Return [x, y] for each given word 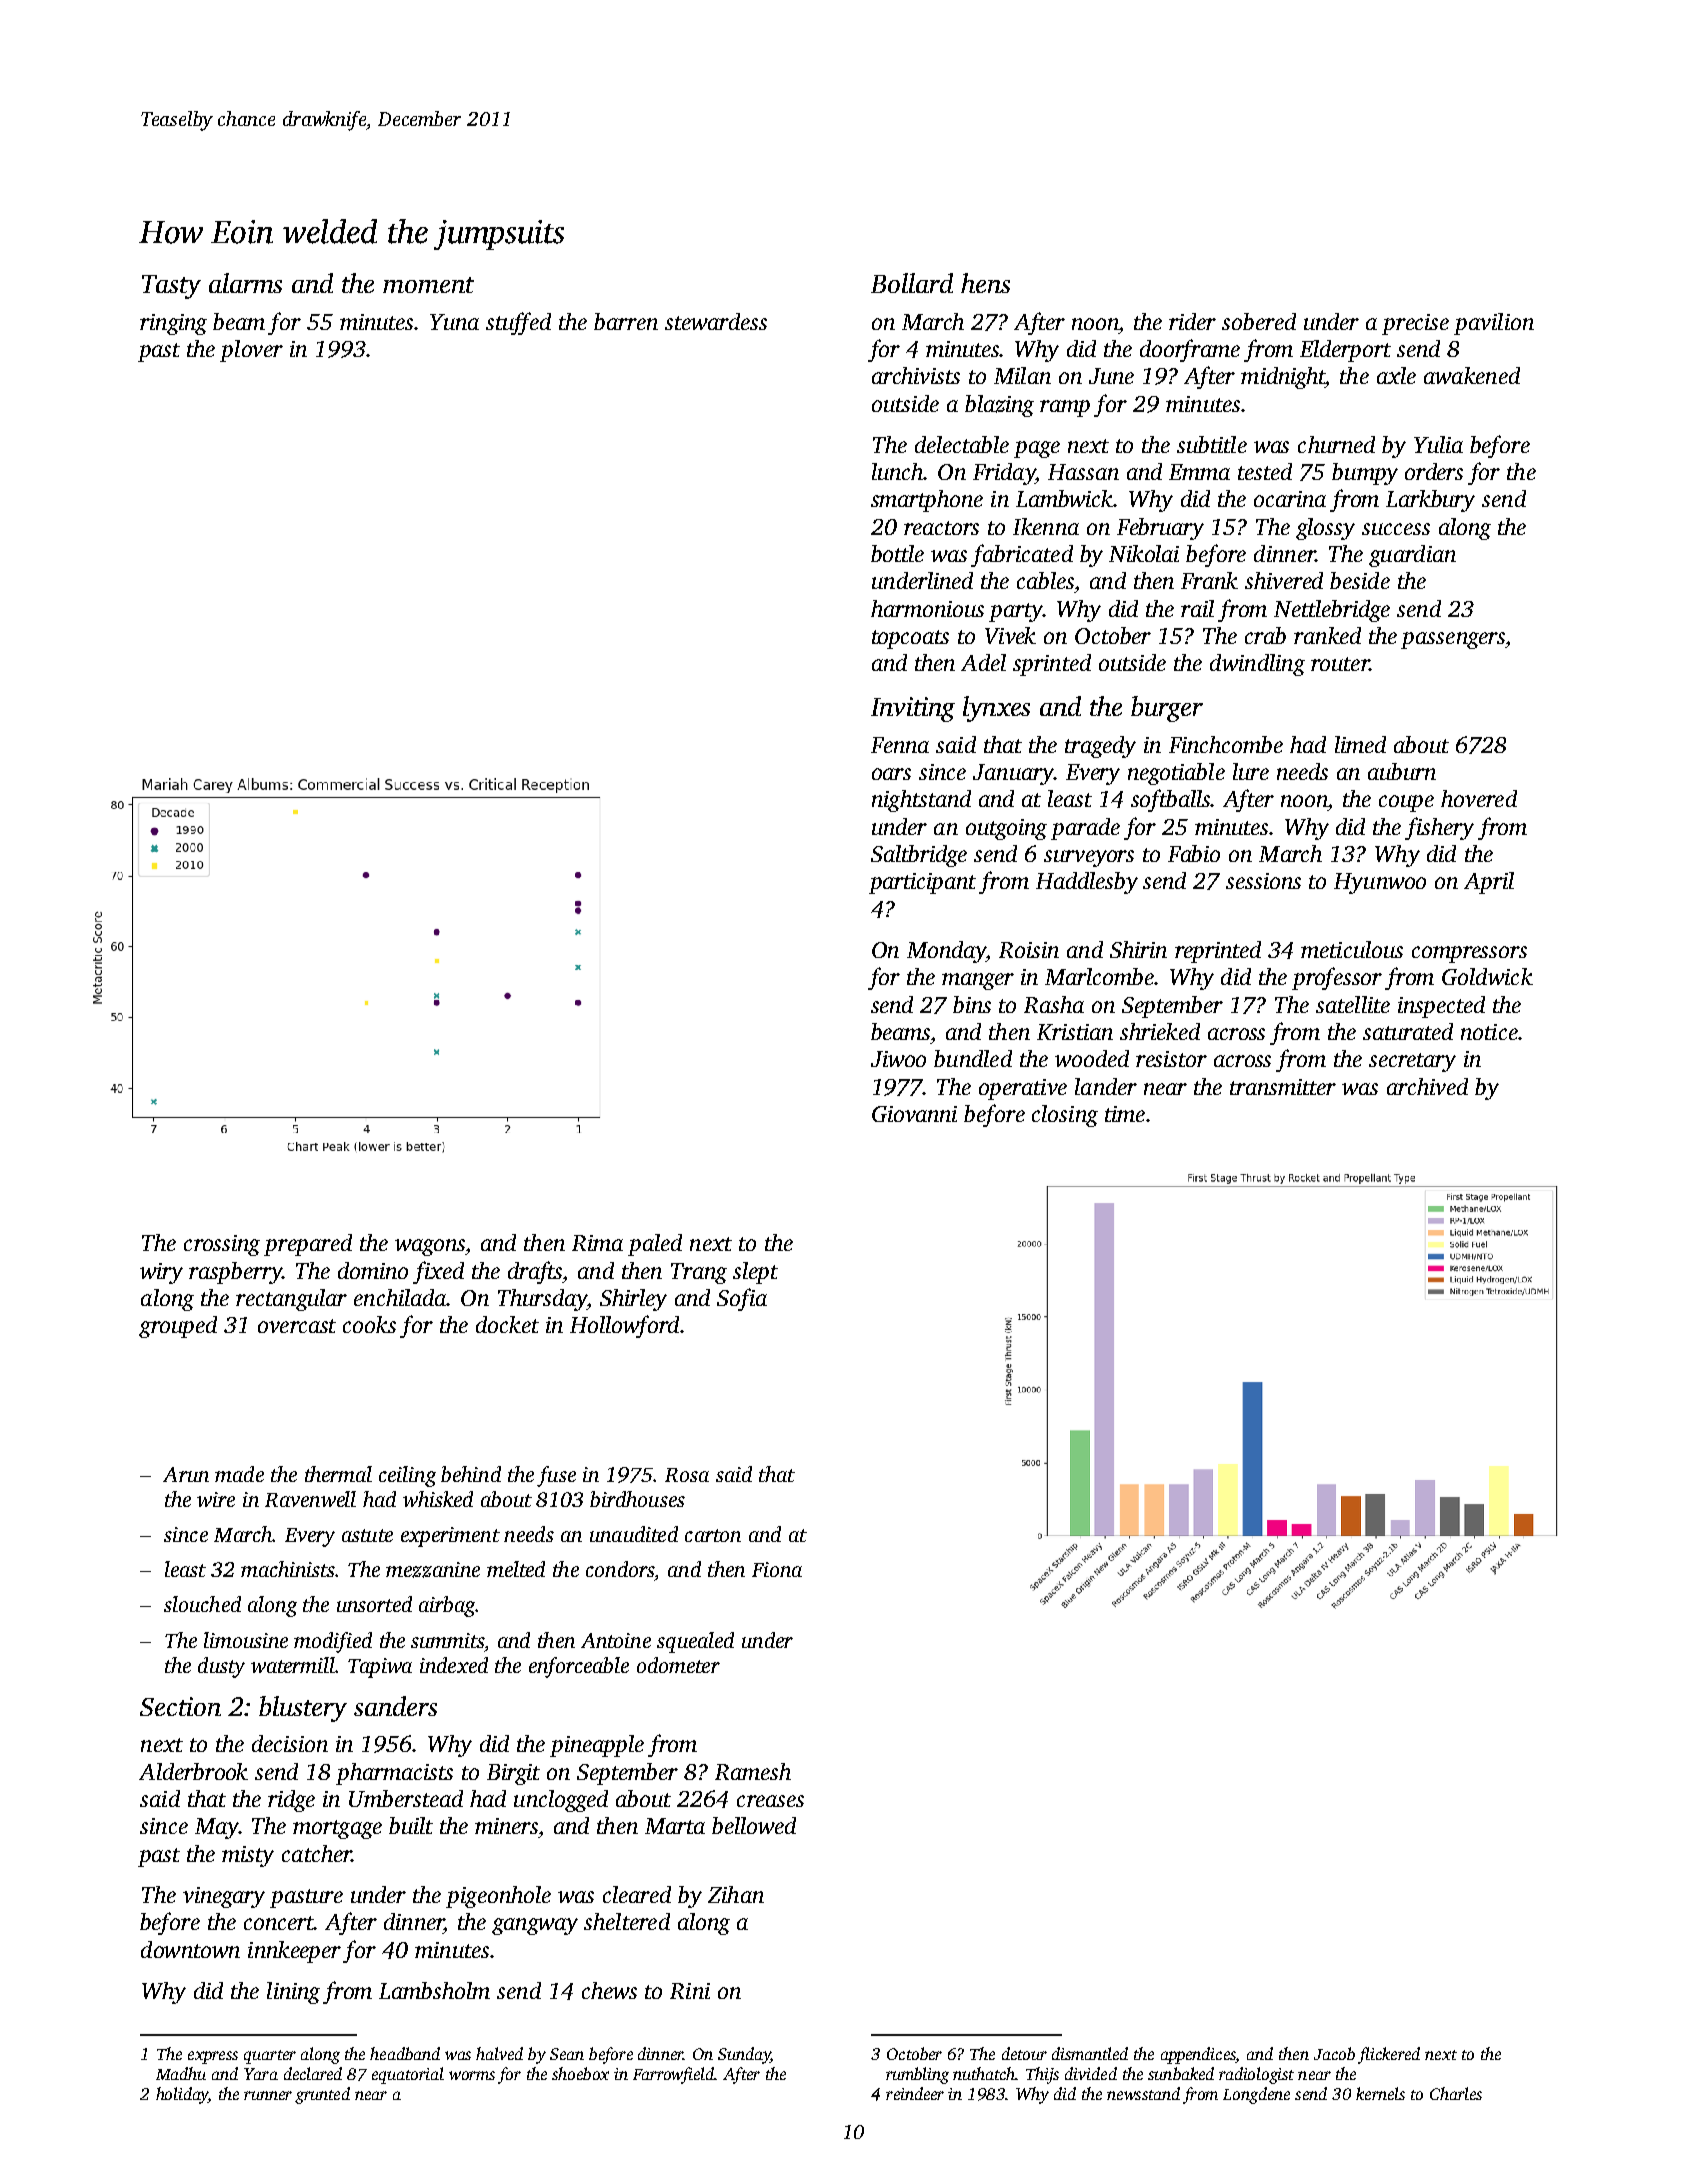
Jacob [1334, 2053]
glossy [1325, 529]
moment [428, 285]
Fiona [777, 1569]
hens [985, 283]
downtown [190, 1949]
